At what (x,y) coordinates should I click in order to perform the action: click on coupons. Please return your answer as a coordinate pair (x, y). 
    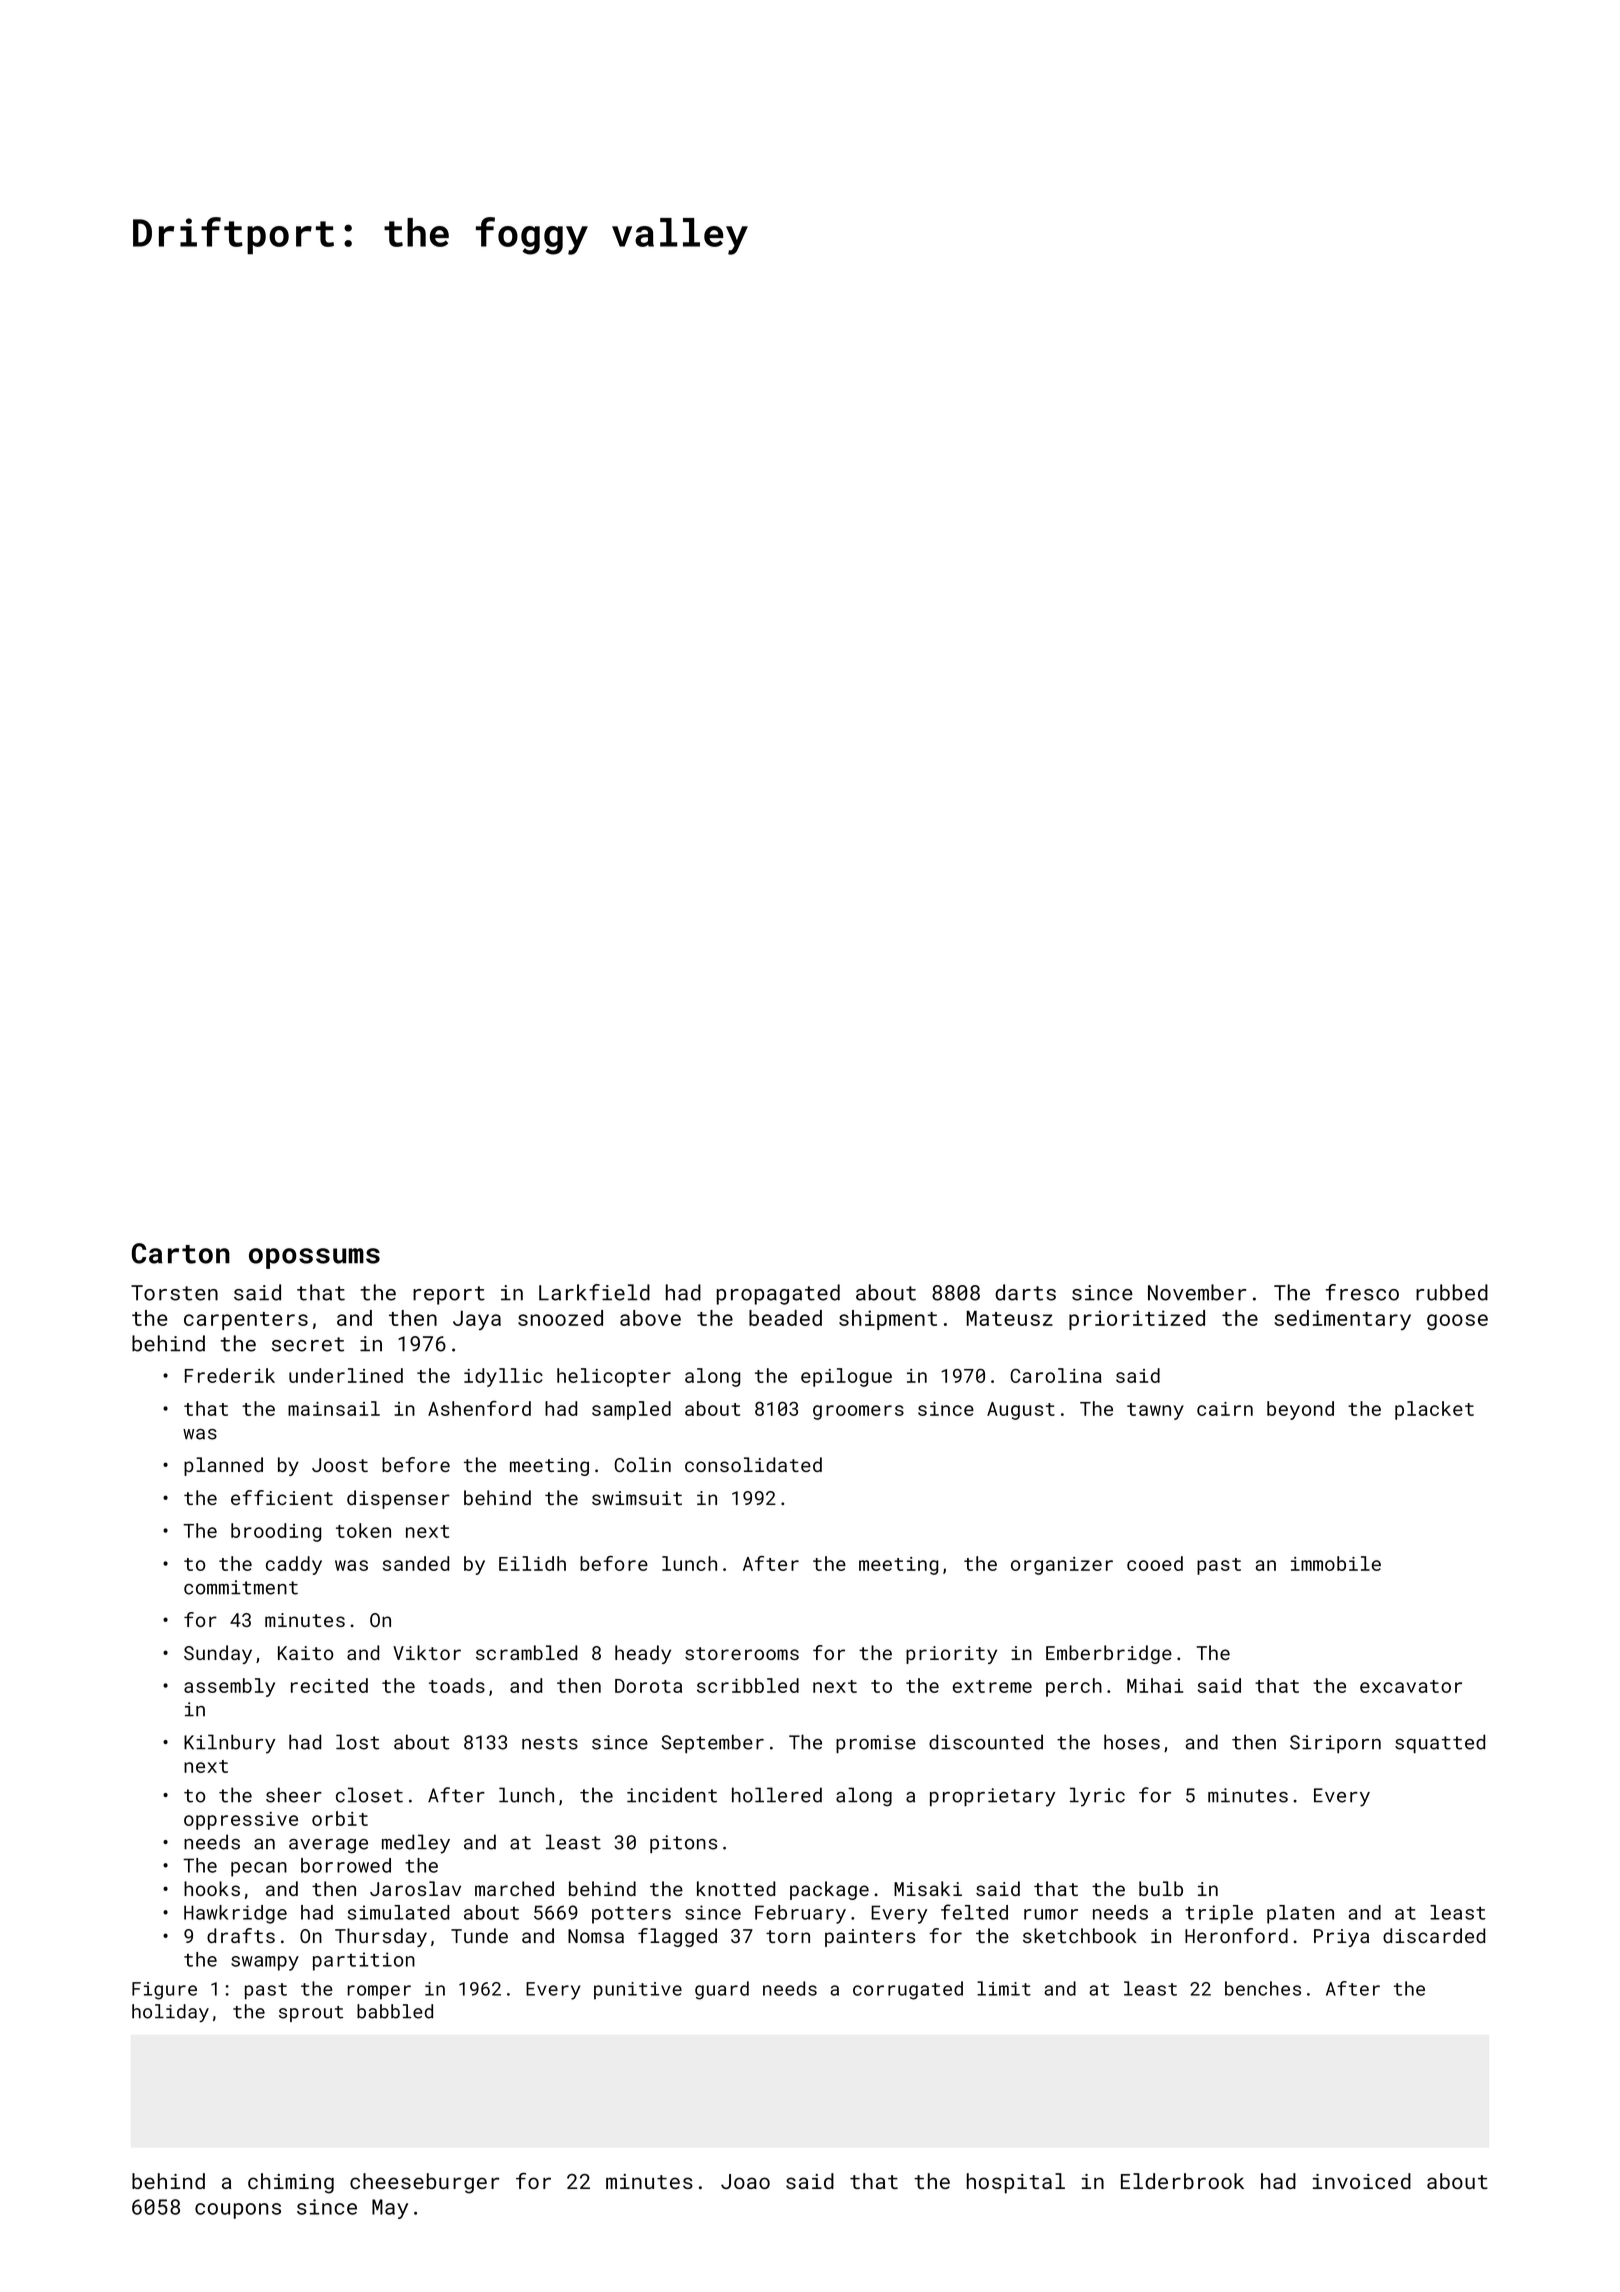
    Looking at the image, I should click on (238, 2211).
